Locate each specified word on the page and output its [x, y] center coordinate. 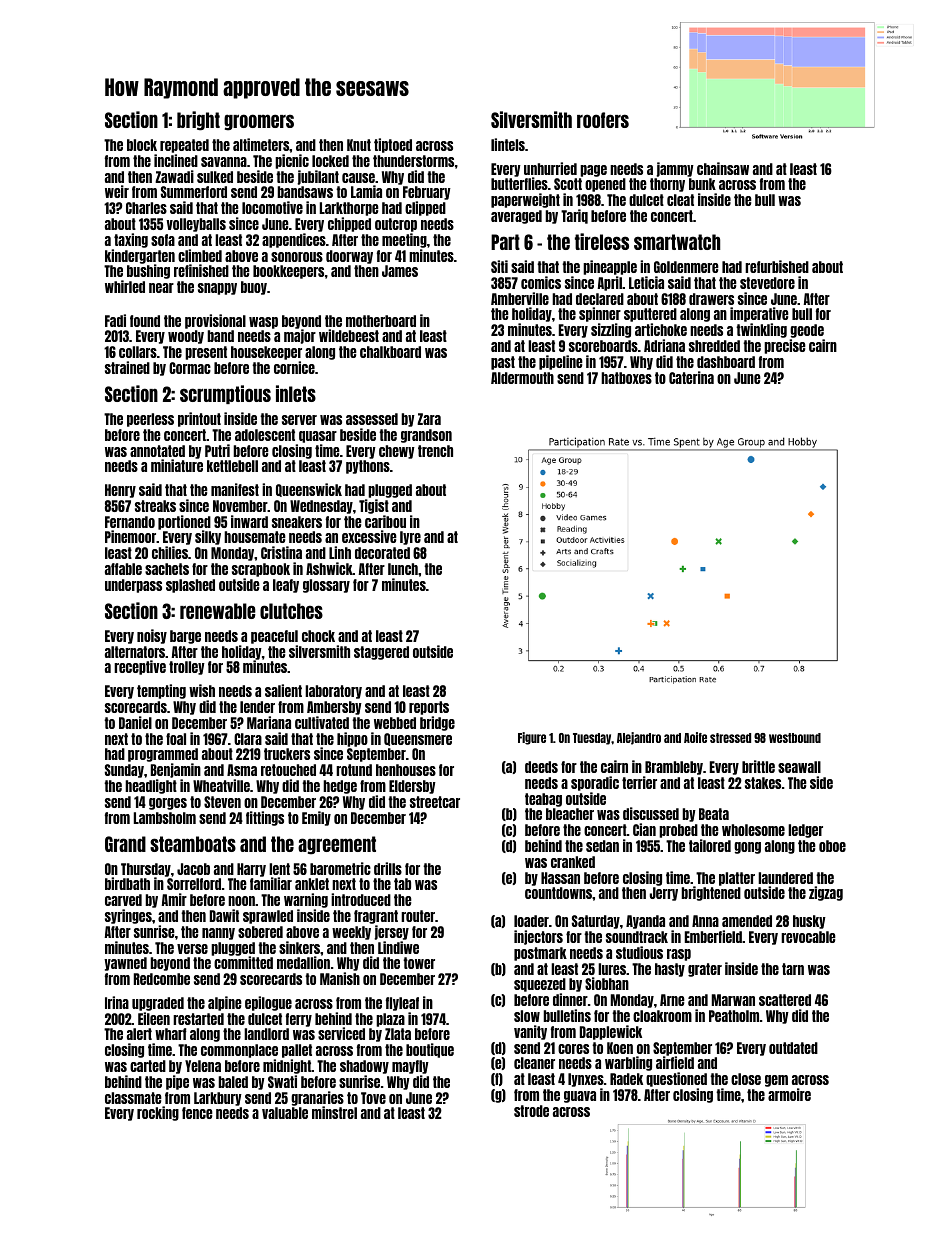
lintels [508, 144]
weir [117, 191]
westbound [795, 738]
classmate [133, 1098]
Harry [251, 870]
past [503, 363]
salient [283, 690]
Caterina [691, 377]
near [161, 288]
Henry [120, 491]
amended [747, 921]
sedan [602, 846]
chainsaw [723, 168]
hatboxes [626, 378]
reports [429, 708]
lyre [410, 538]
